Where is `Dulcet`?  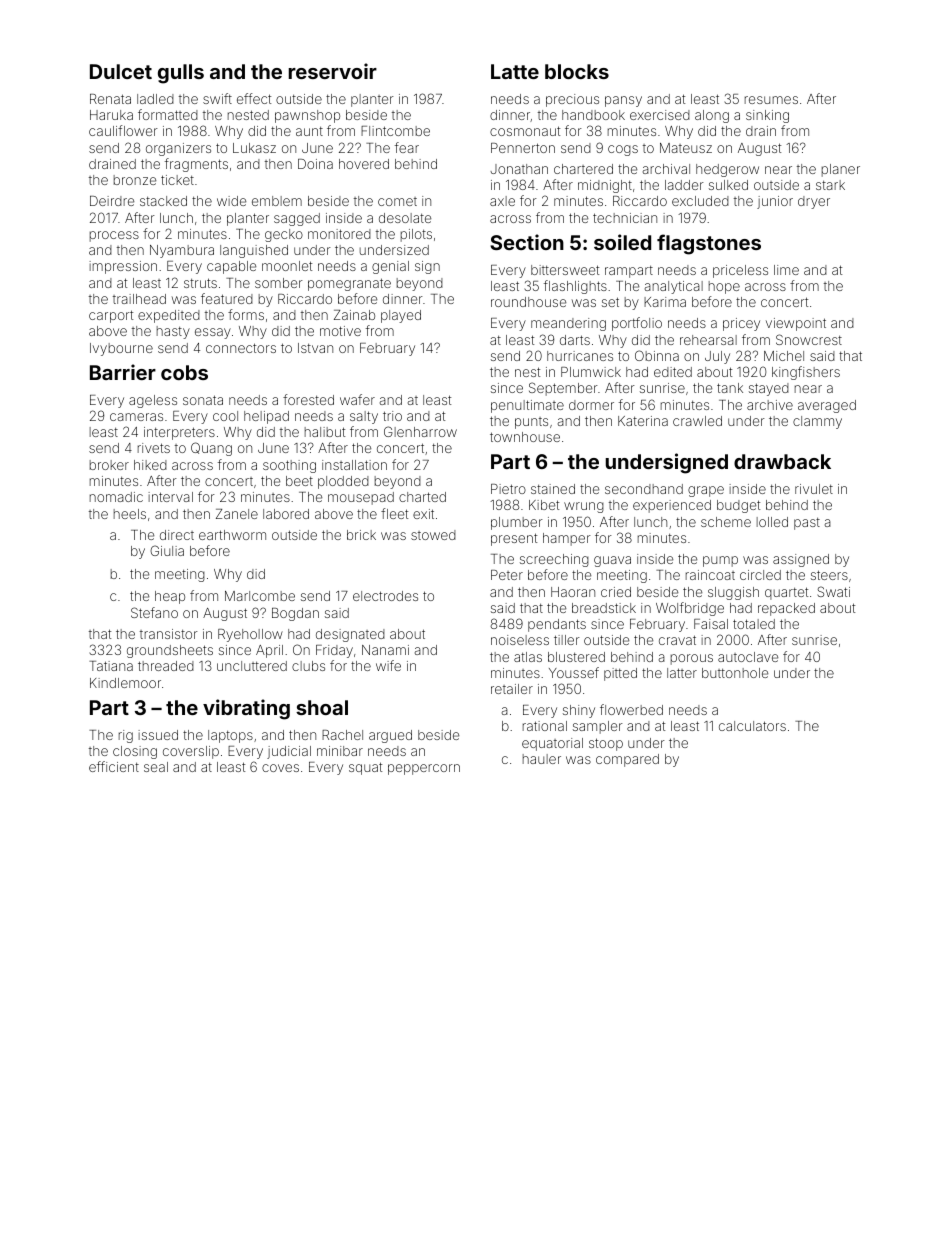
Dulcet is located at coordinates (121, 71).
